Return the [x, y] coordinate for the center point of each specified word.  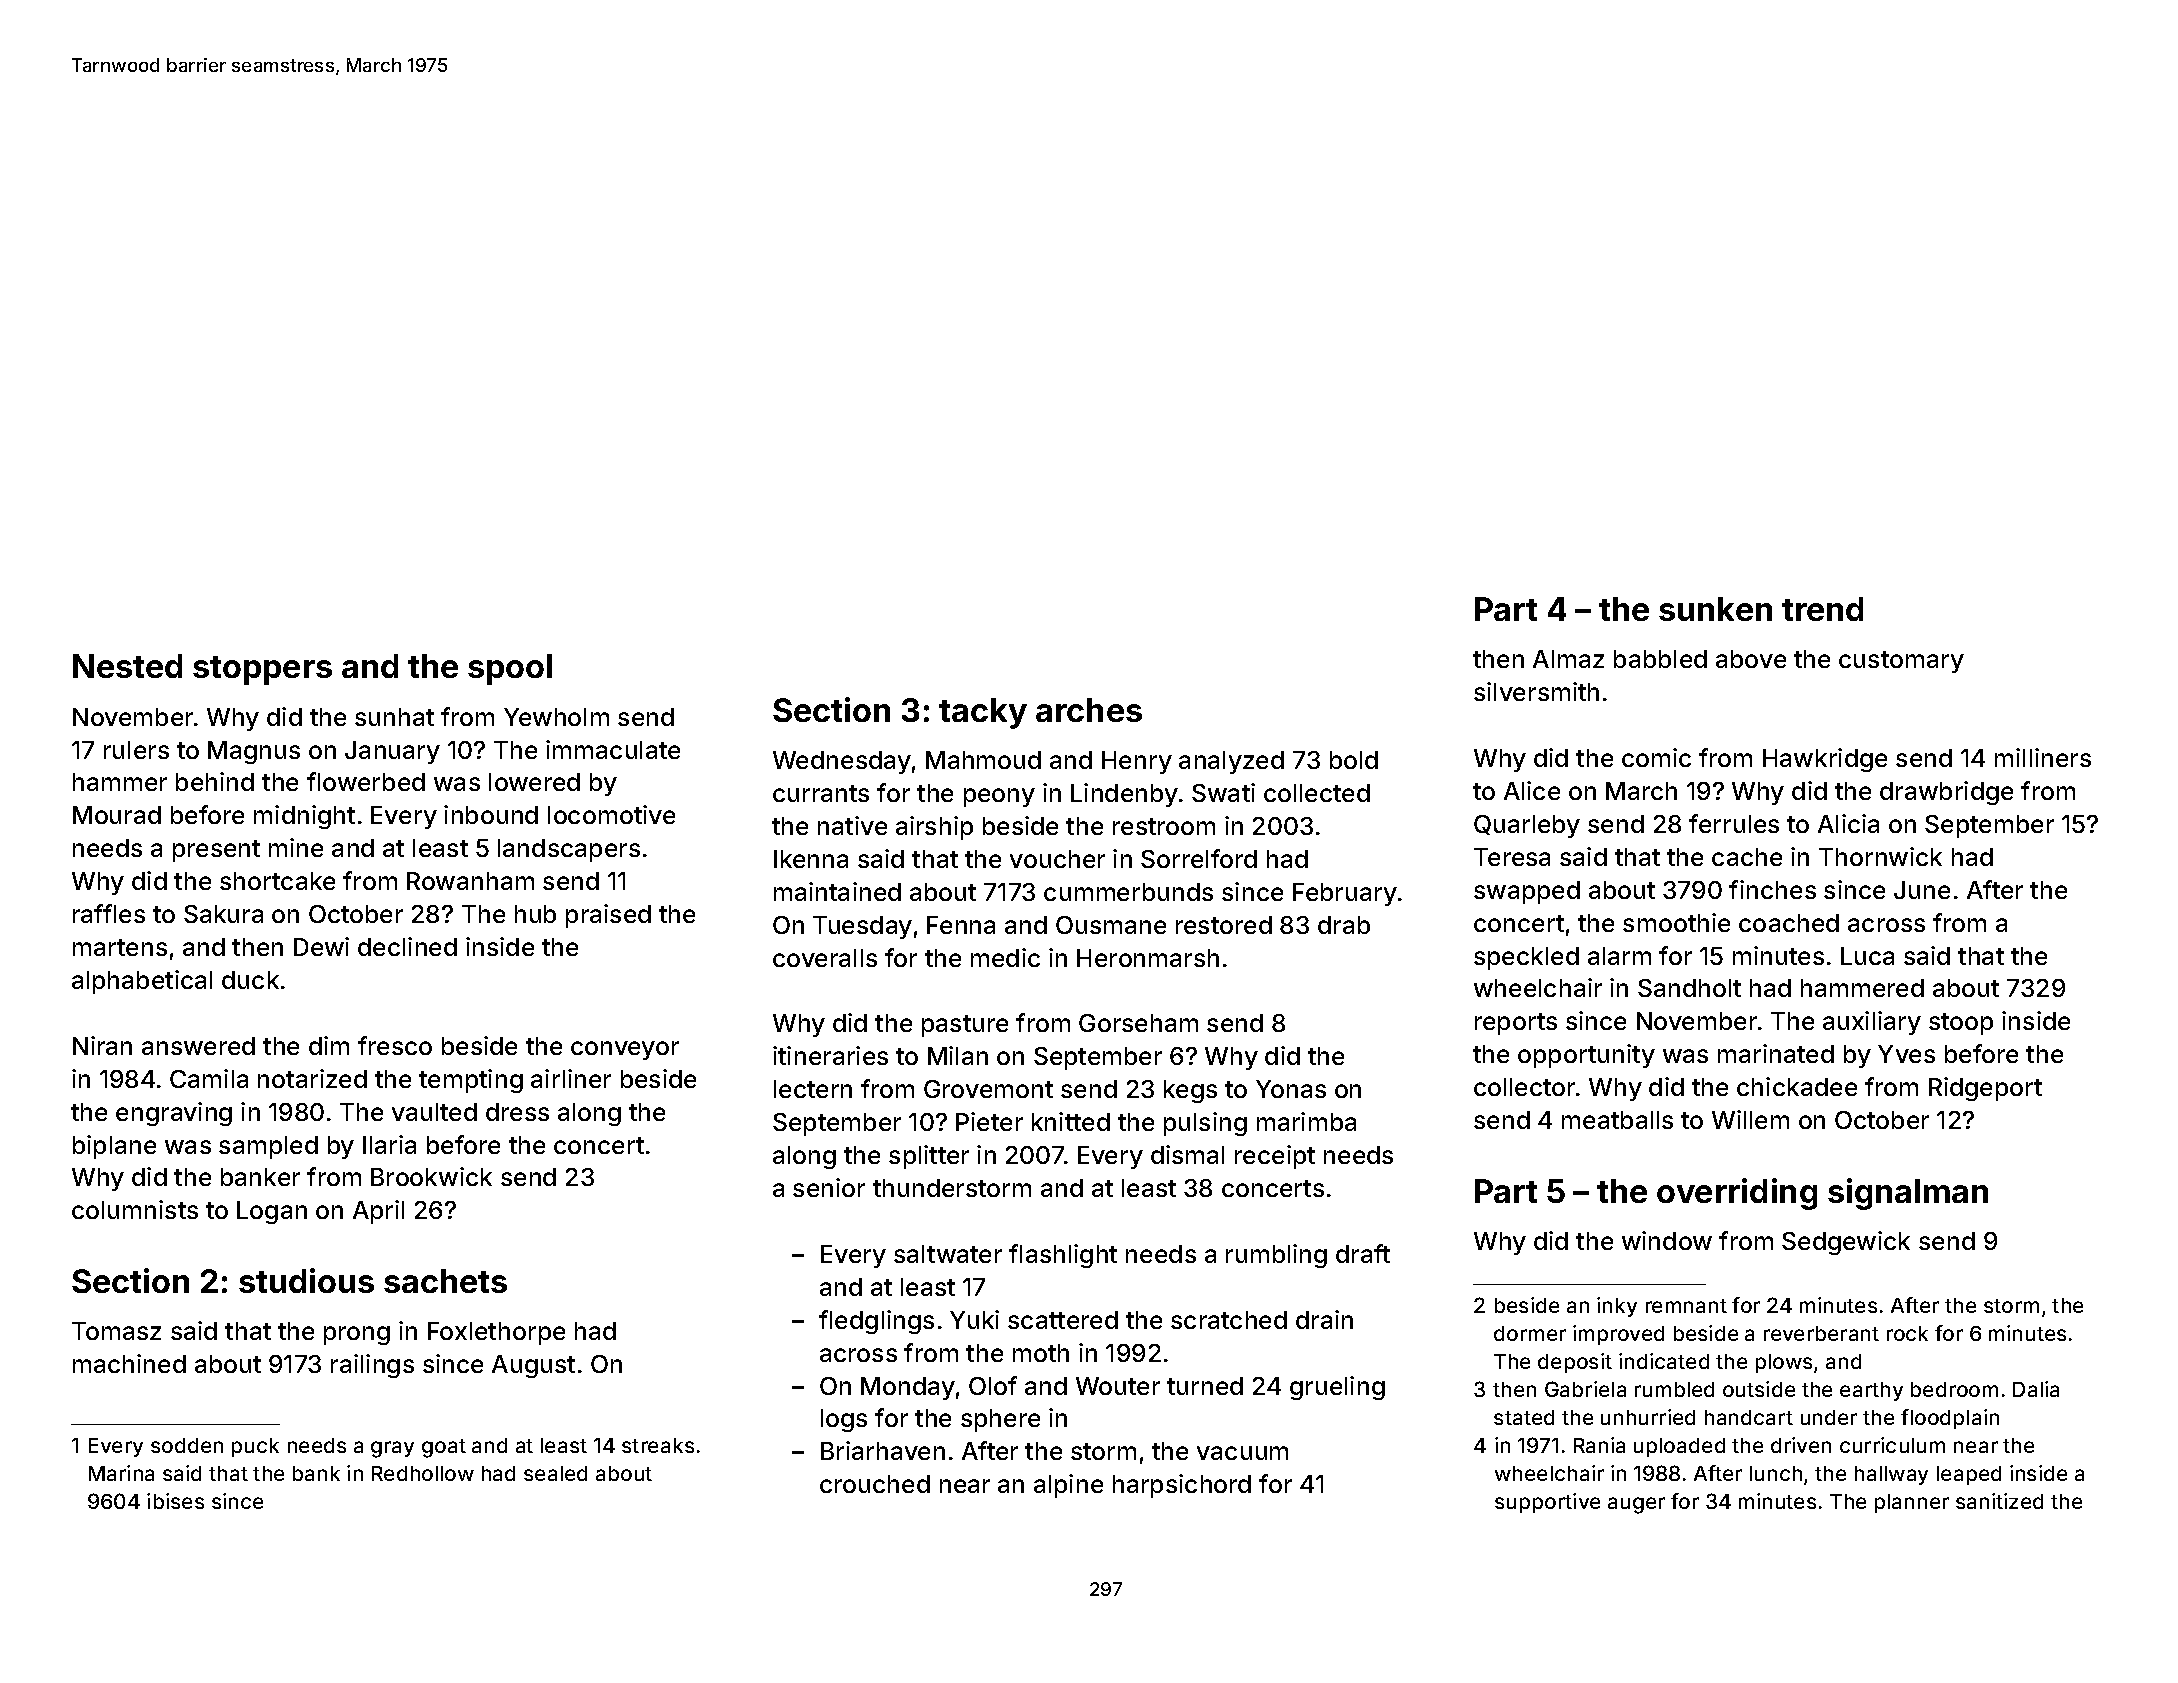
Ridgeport [1985, 1089]
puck [255, 1447]
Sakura [223, 914]
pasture [965, 1026]
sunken [1715, 609]
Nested [127, 666]
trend [1822, 609]
